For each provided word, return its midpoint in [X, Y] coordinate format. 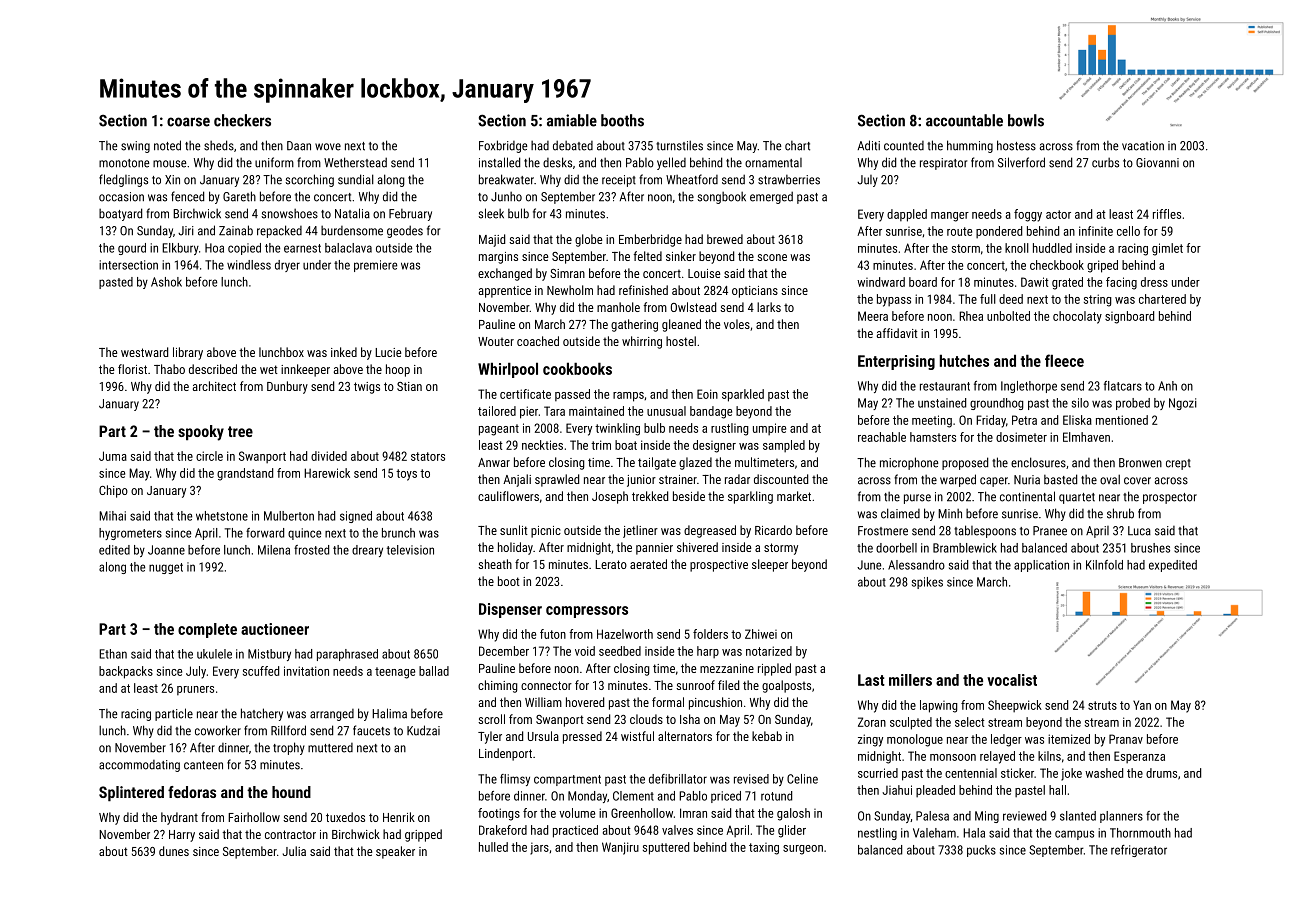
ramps [628, 397]
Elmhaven [1086, 437]
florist [132, 369]
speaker [395, 852]
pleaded [935, 791]
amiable [572, 120]
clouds [646, 719]
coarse [188, 122]
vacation [1143, 146]
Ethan [113, 654]
